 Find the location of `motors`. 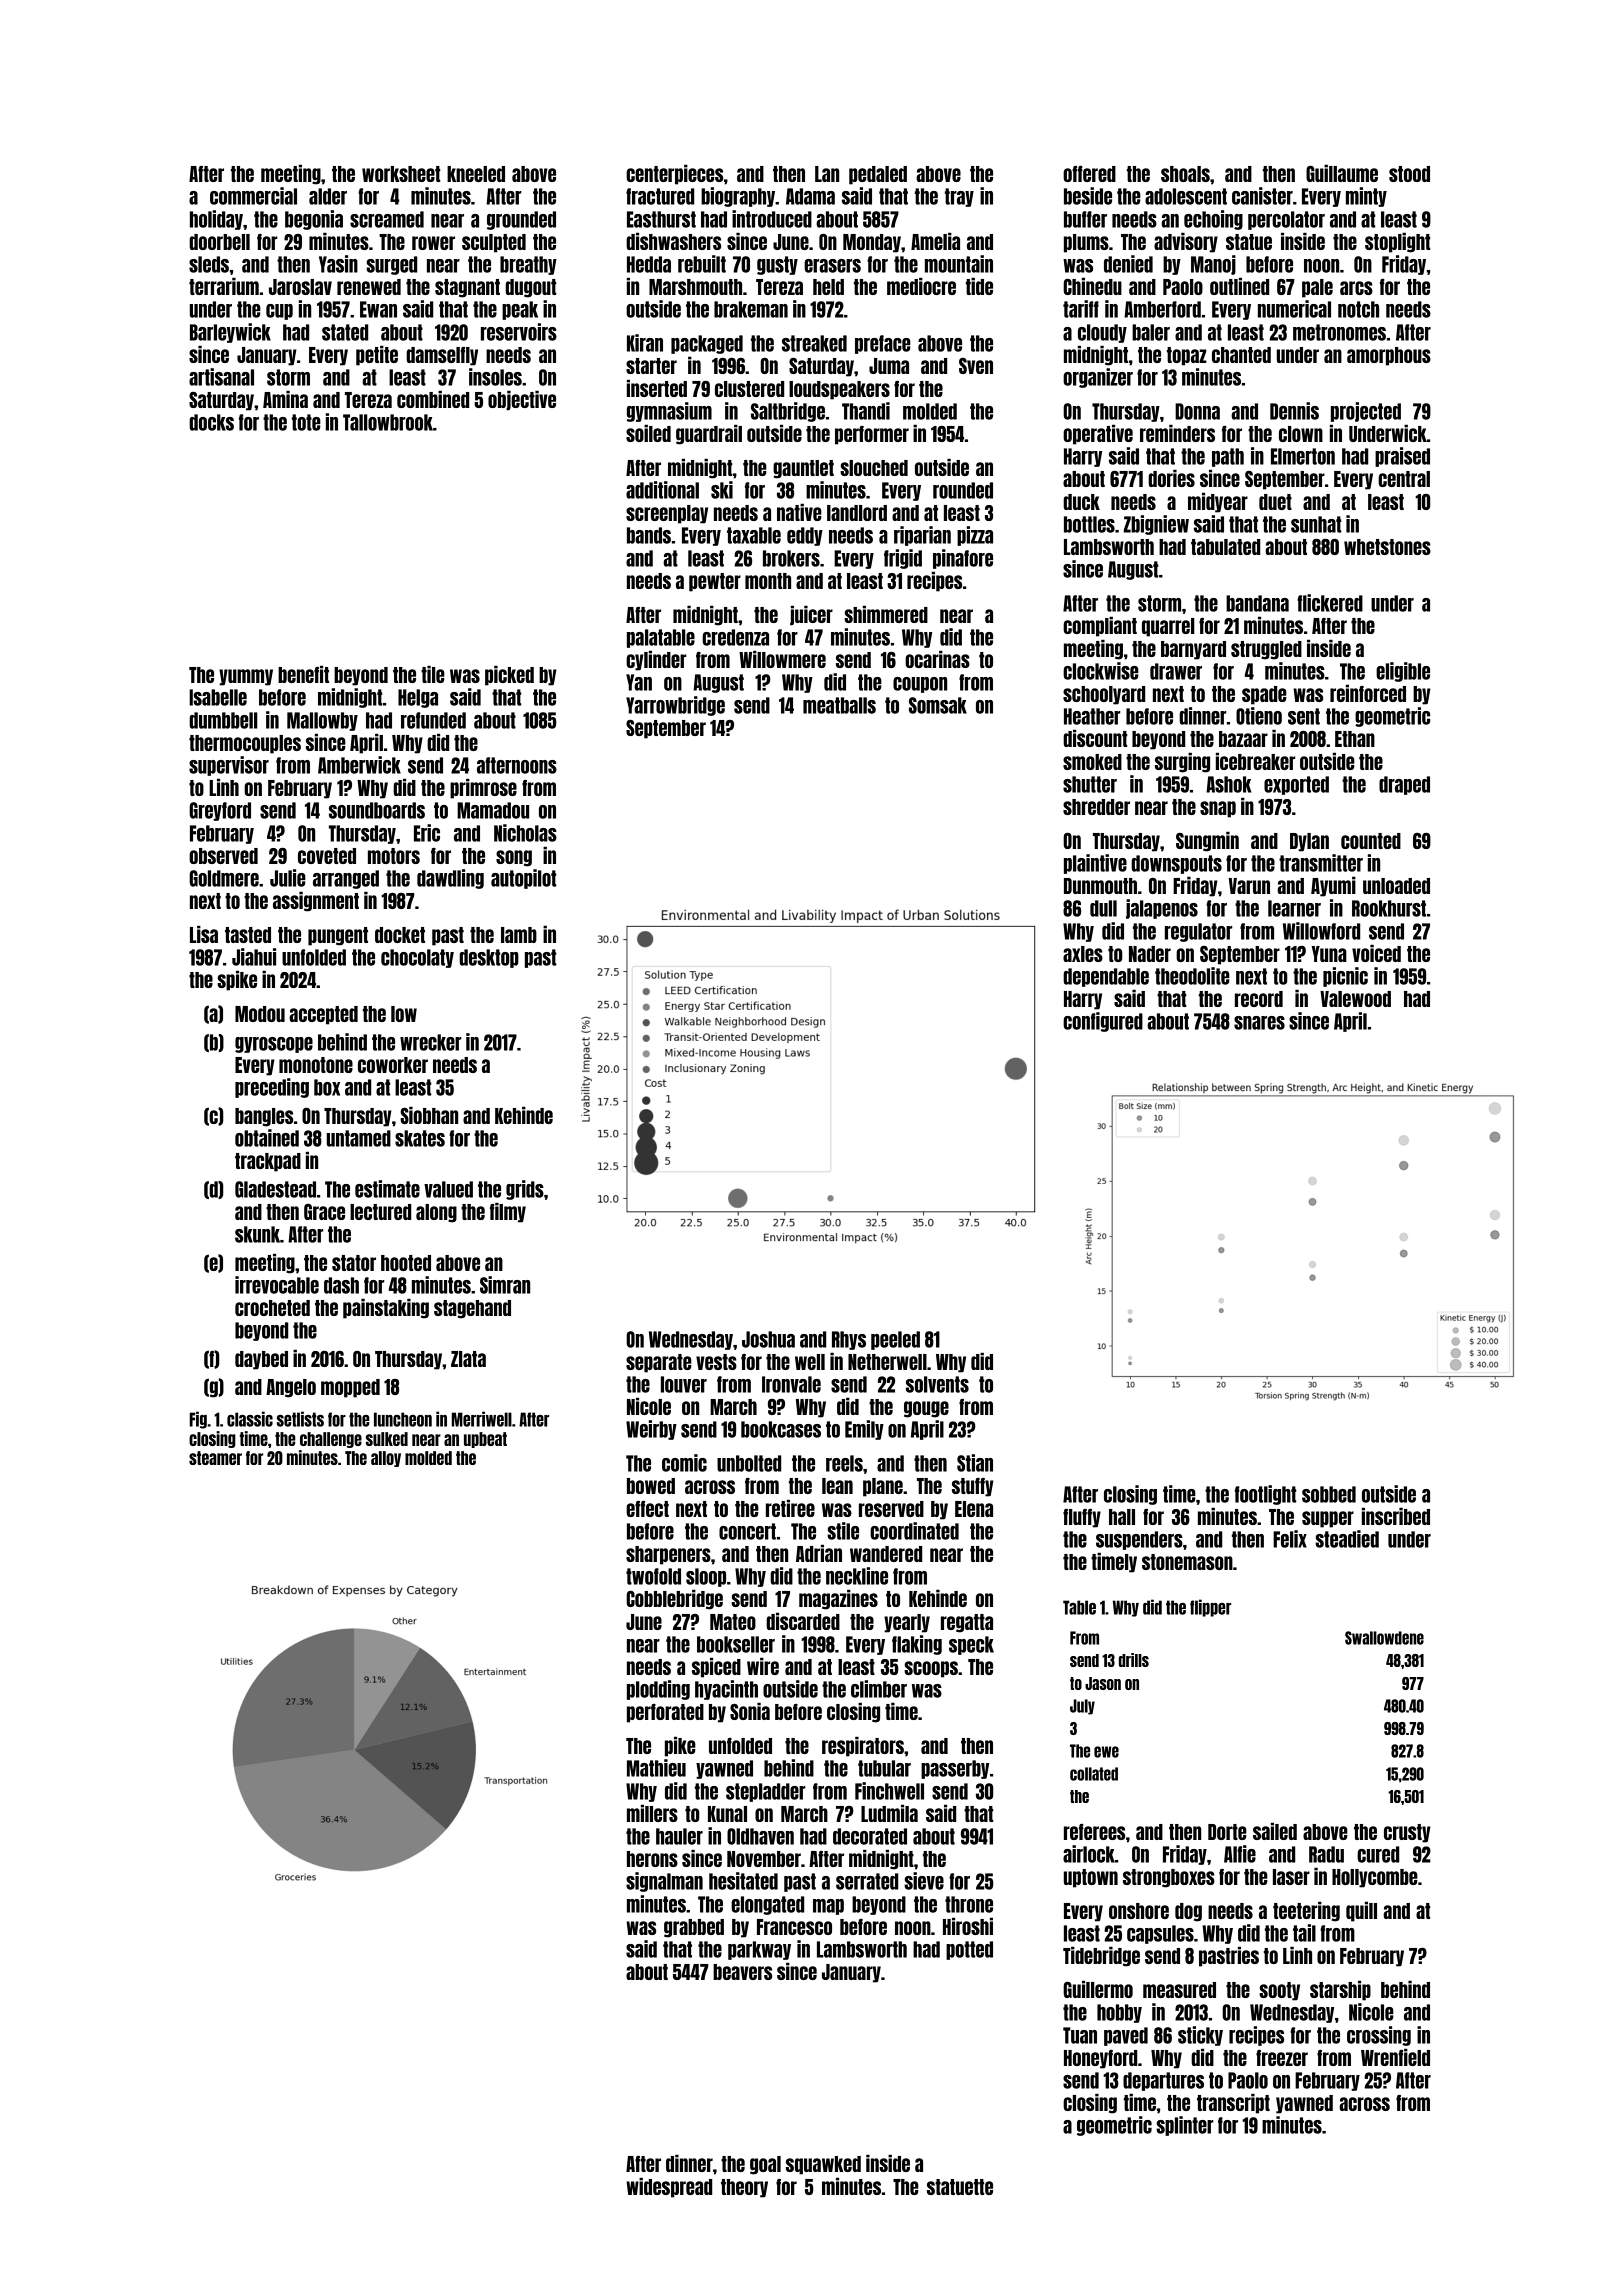

motors is located at coordinates (394, 856).
